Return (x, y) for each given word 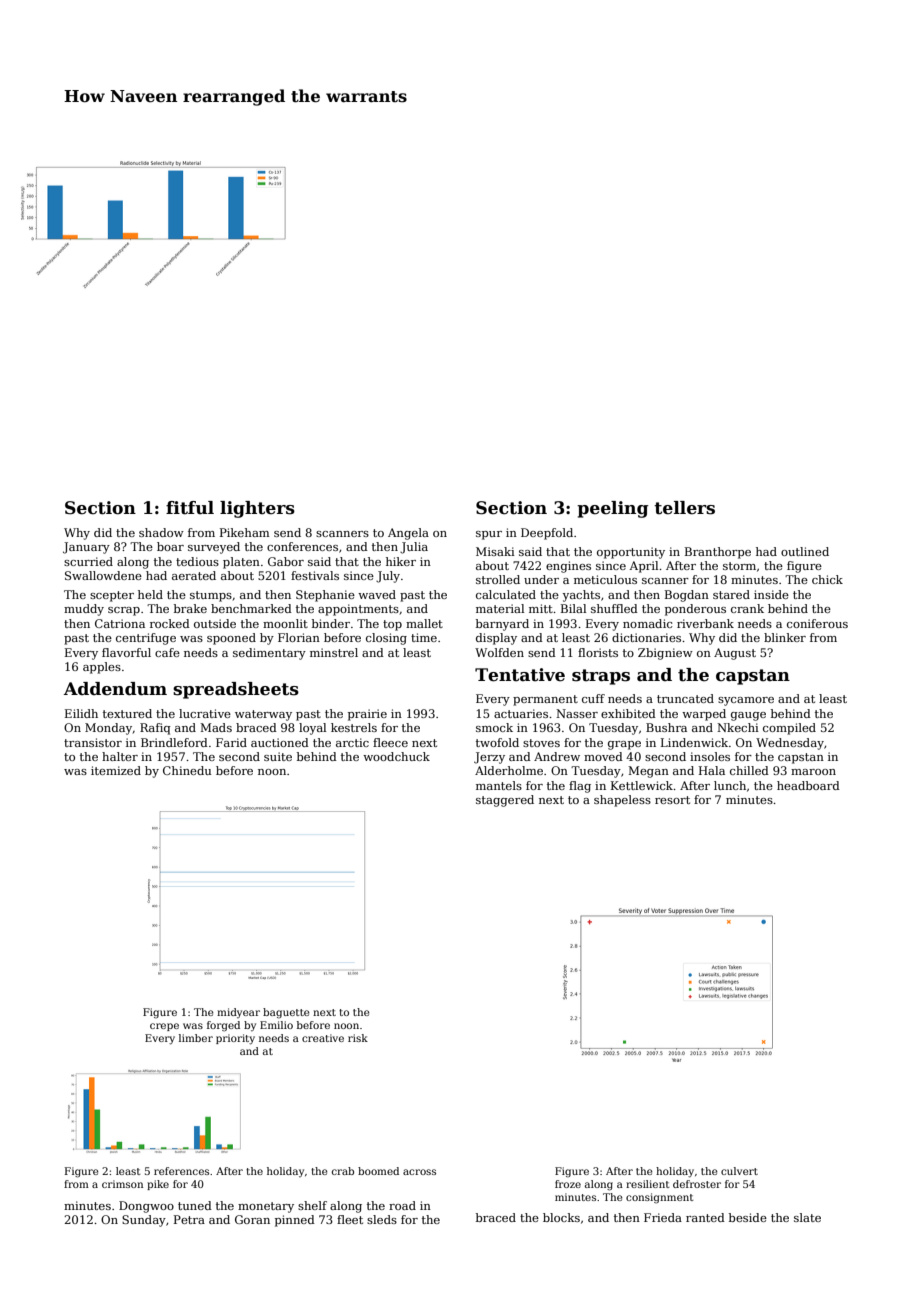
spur (489, 535)
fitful (190, 508)
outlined (805, 551)
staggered (505, 801)
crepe (164, 1027)
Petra (189, 1219)
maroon (813, 772)
